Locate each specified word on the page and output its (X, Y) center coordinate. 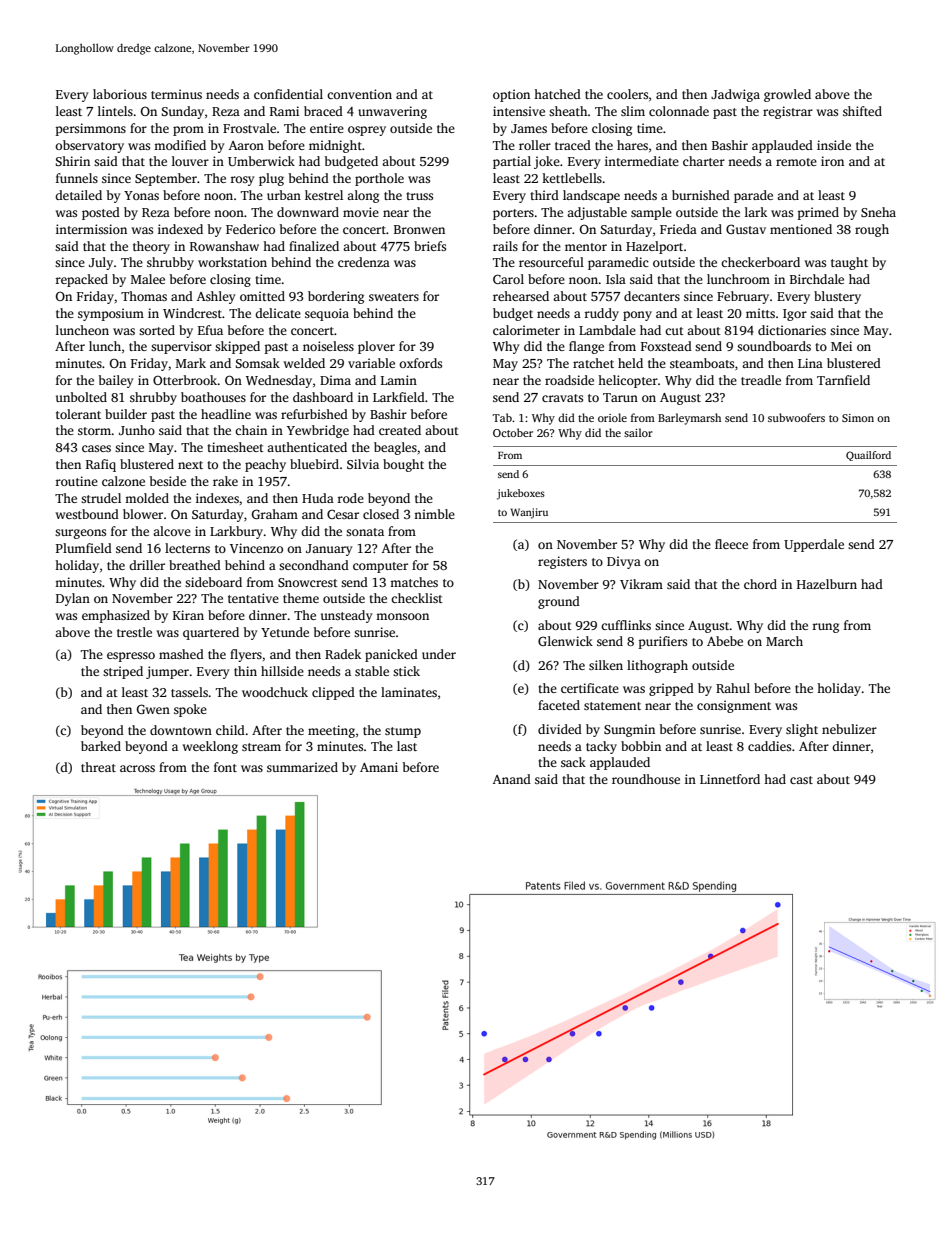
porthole (379, 179)
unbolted (81, 397)
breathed (195, 565)
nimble (434, 514)
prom (188, 131)
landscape (591, 196)
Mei (841, 346)
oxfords (420, 363)
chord (760, 584)
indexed (180, 229)
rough (872, 230)
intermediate (642, 161)
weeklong (210, 747)
